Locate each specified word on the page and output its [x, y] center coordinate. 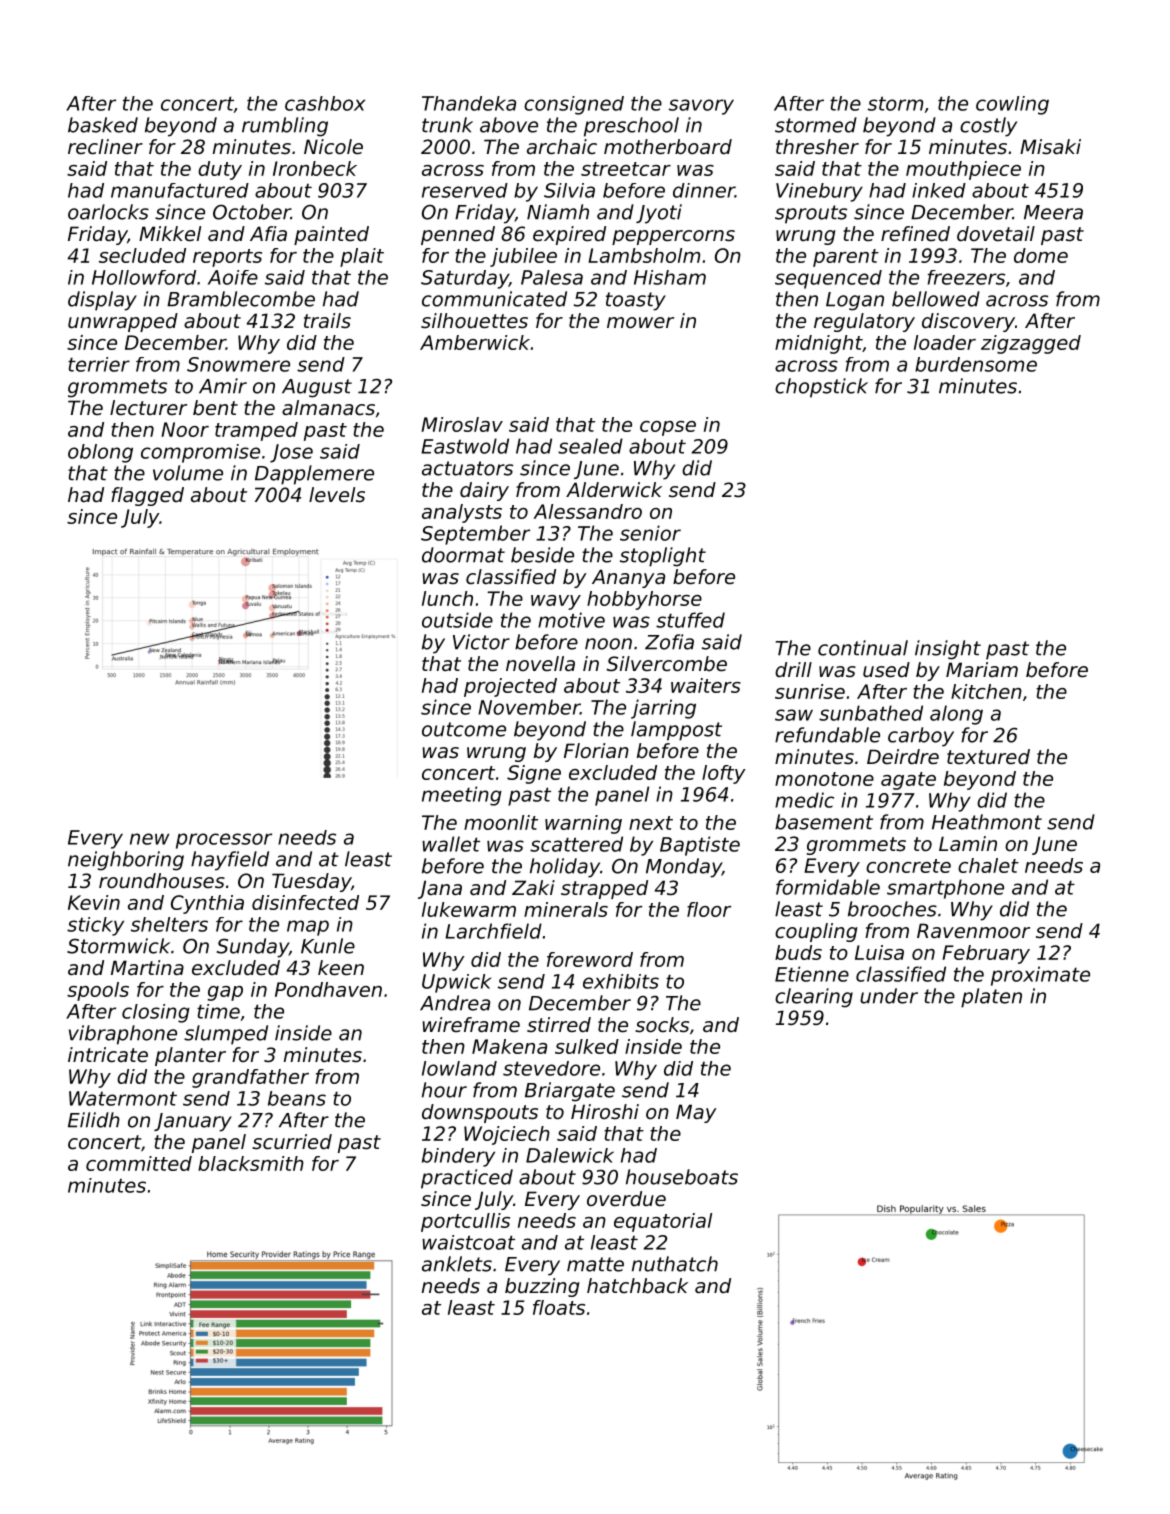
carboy [921, 737]
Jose [291, 453]
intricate [108, 1055]
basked [103, 125]
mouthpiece [963, 170]
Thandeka [469, 103]
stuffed [690, 620]
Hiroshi [605, 1112]
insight [948, 650]
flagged [147, 496]
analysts [462, 513]
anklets [457, 1264]
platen [991, 998]
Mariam [982, 670]
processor [224, 841]
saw [794, 715]
